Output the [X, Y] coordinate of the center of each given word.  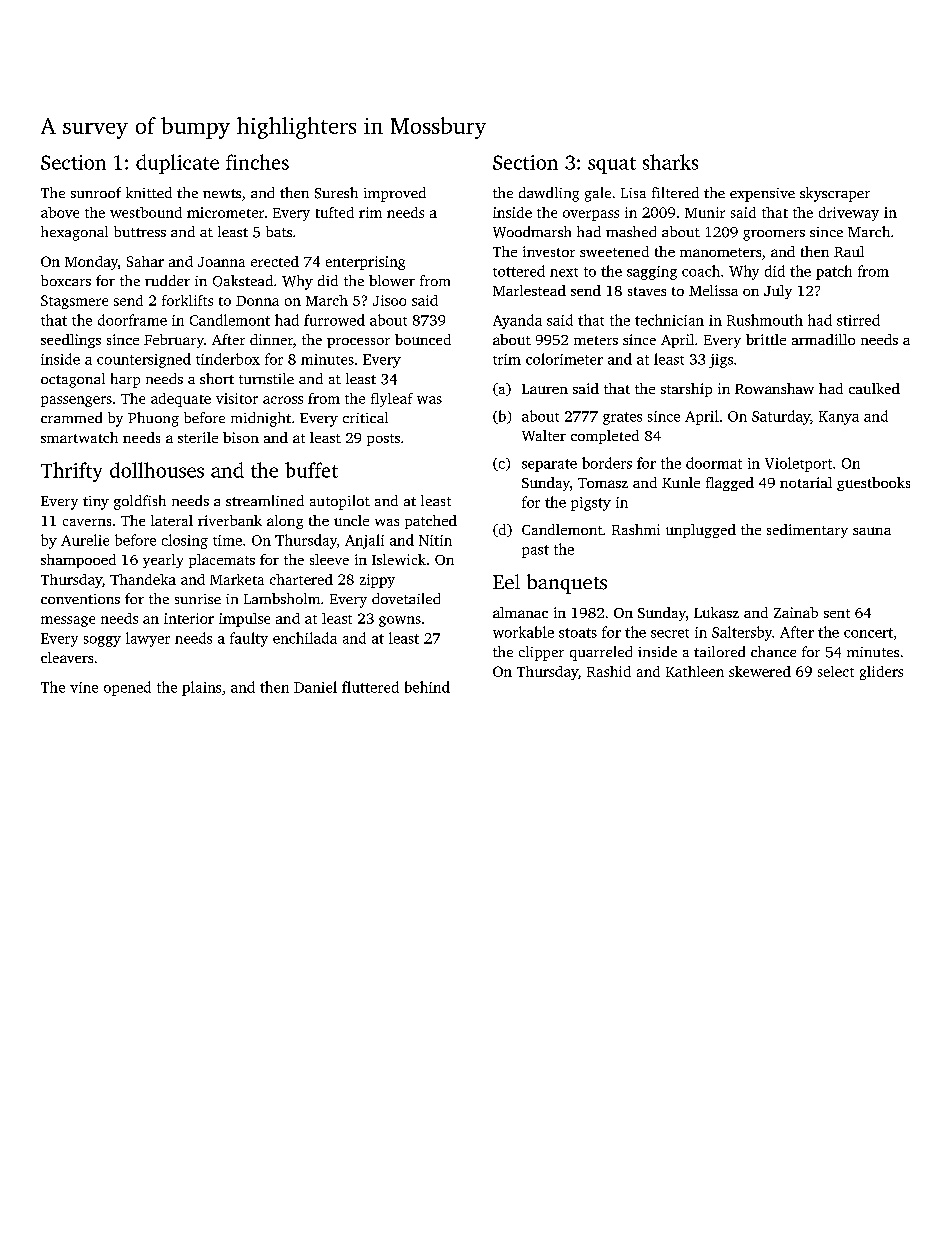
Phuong [153, 419]
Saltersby [742, 633]
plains [201, 688]
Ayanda [517, 321]
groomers [774, 235]
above [60, 212]
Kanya [839, 418]
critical [365, 417]
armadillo [823, 339]
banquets [567, 584]
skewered [760, 671]
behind [427, 687]
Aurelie [85, 540]
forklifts [187, 300]
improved [395, 194]
